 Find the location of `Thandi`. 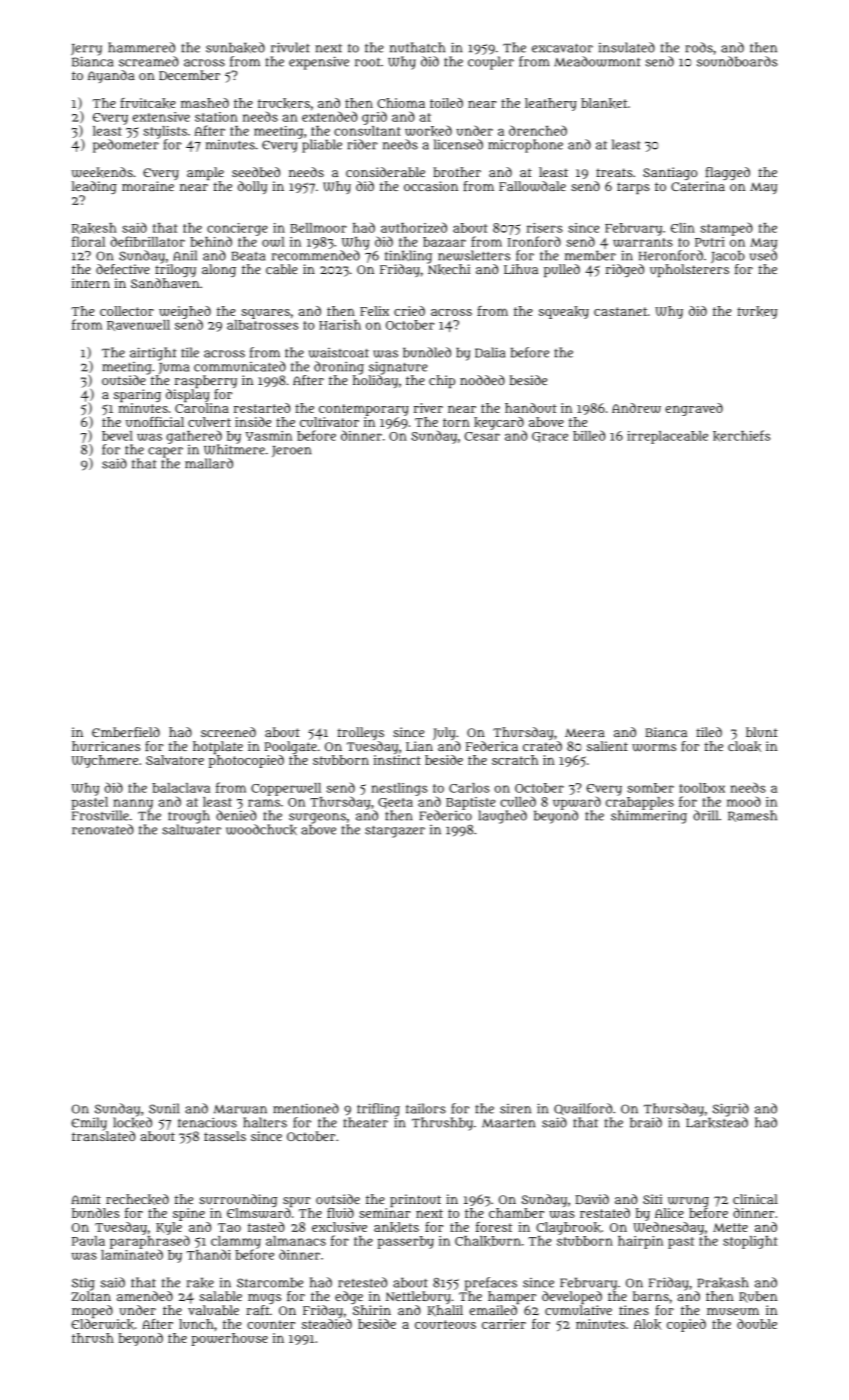

Thandi is located at coordinates (209, 1255).
